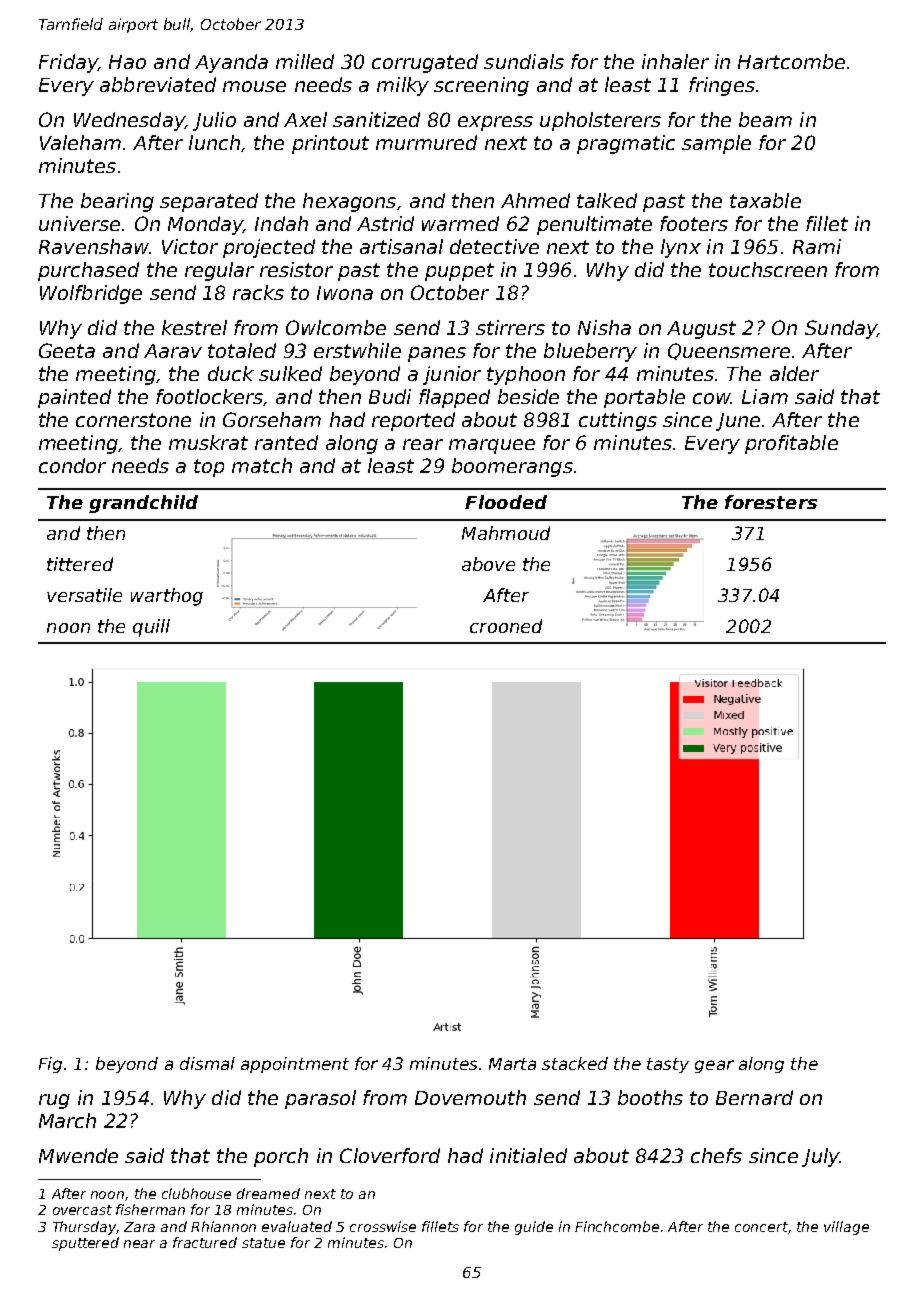  What do you see at coordinates (714, 1066) in the screenshot?
I see `gear` at bounding box center [714, 1066].
